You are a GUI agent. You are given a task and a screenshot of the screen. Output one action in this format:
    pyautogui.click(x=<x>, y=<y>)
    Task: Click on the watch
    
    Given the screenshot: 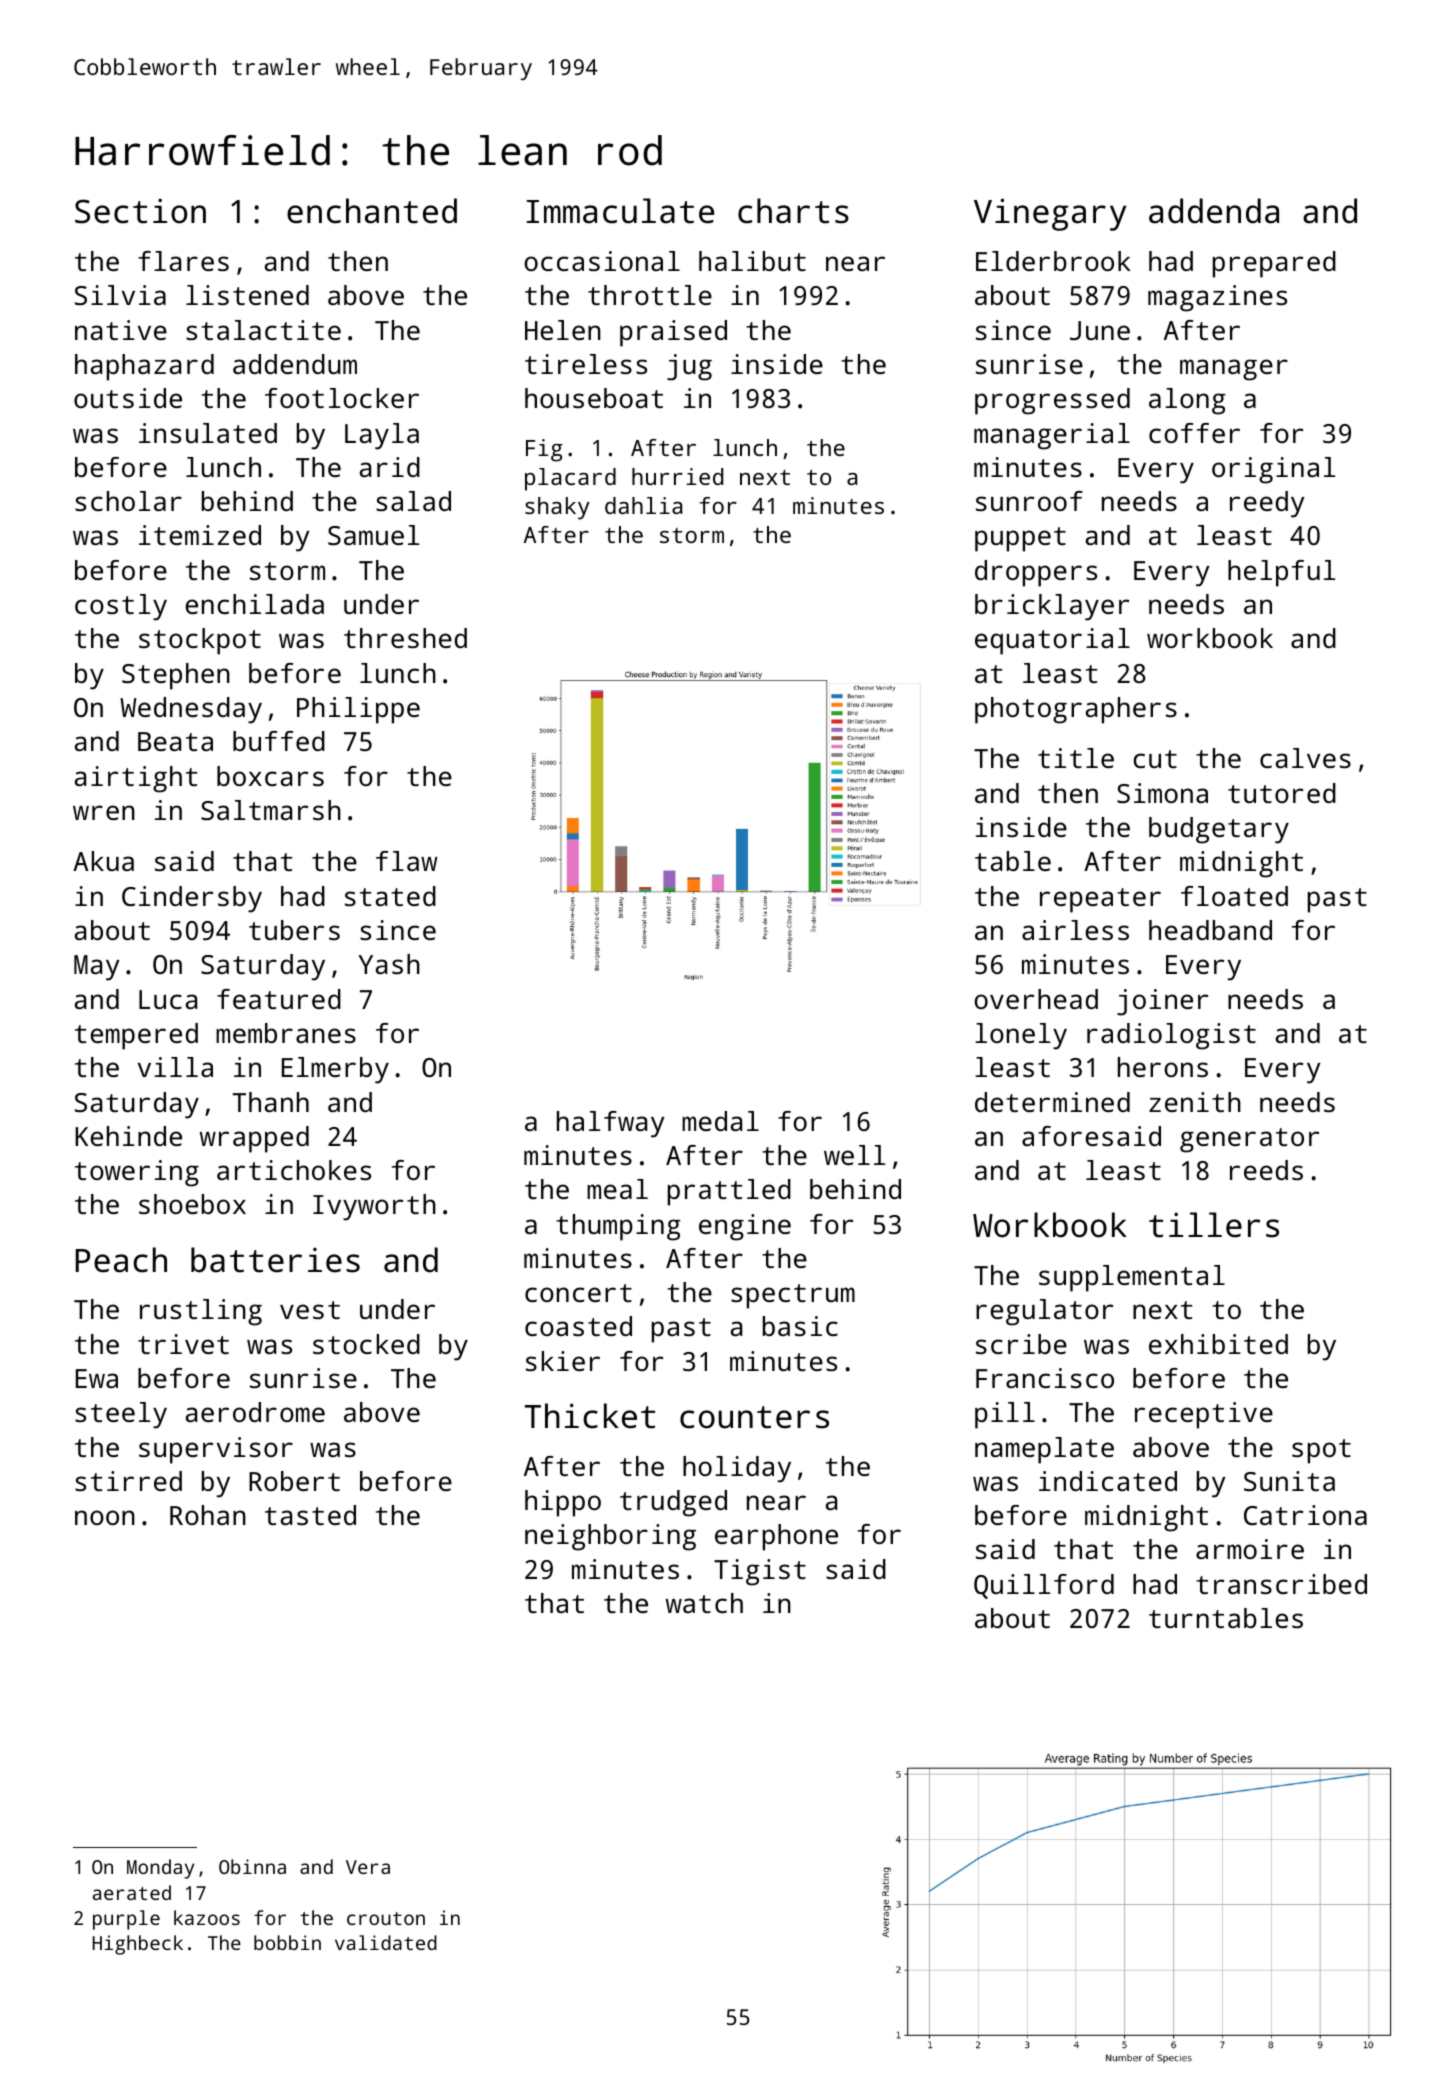 What is the action you would take?
    pyautogui.click(x=704, y=1603)
